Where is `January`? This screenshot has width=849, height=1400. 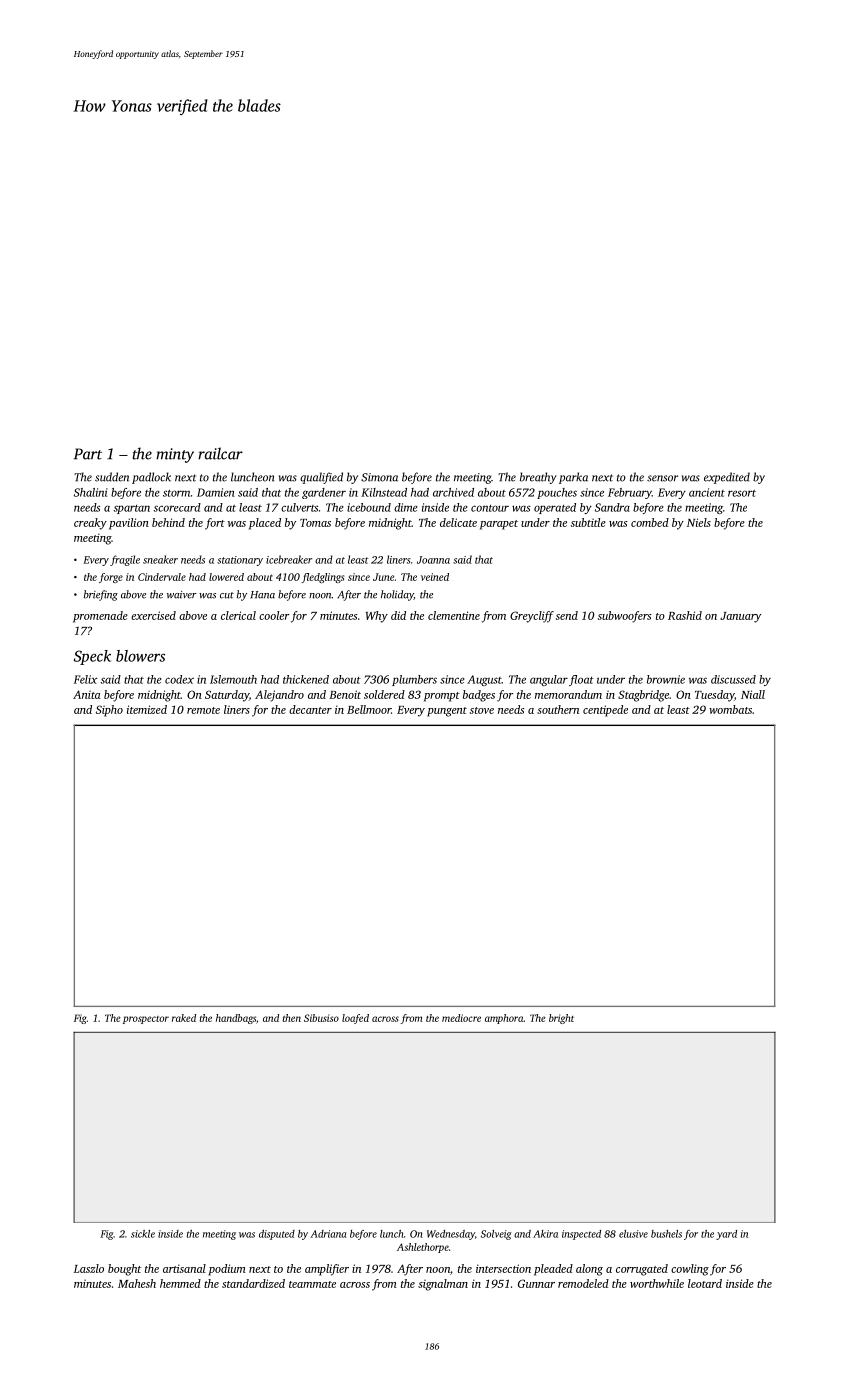
January is located at coordinates (740, 617).
